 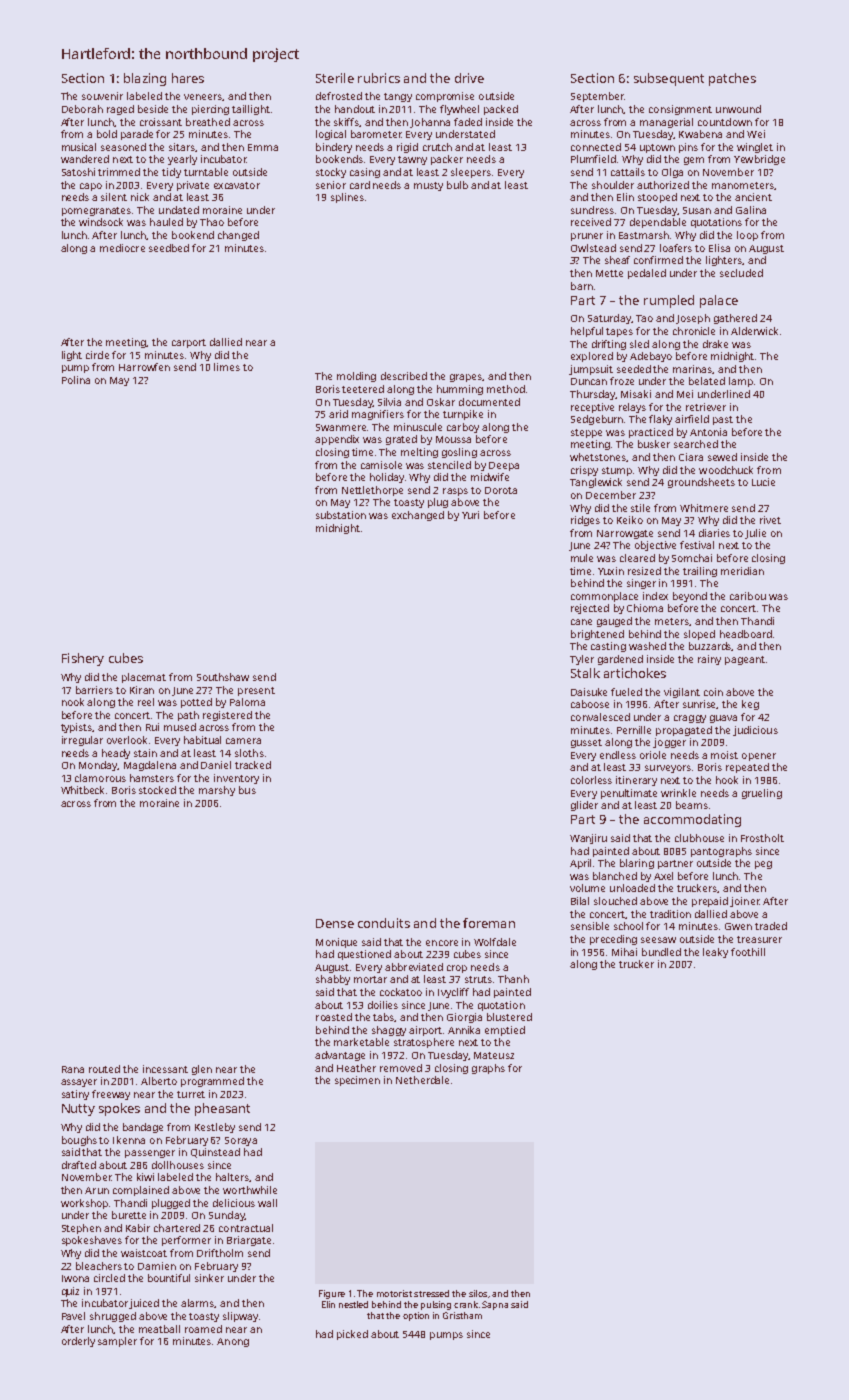 What do you see at coordinates (76, 380) in the image?
I see `Polina` at bounding box center [76, 380].
